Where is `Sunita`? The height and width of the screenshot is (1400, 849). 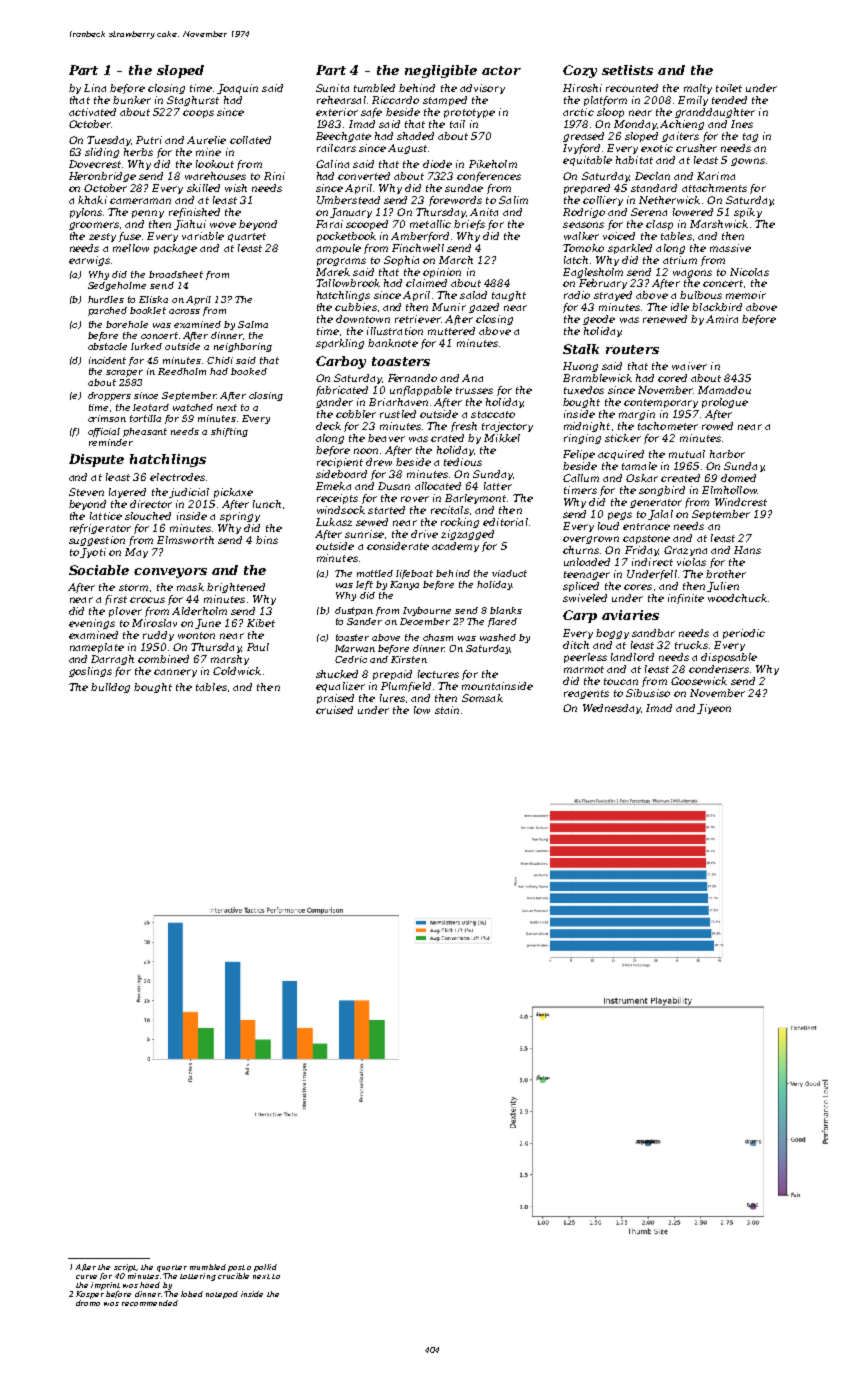 Sunita is located at coordinates (332, 88).
